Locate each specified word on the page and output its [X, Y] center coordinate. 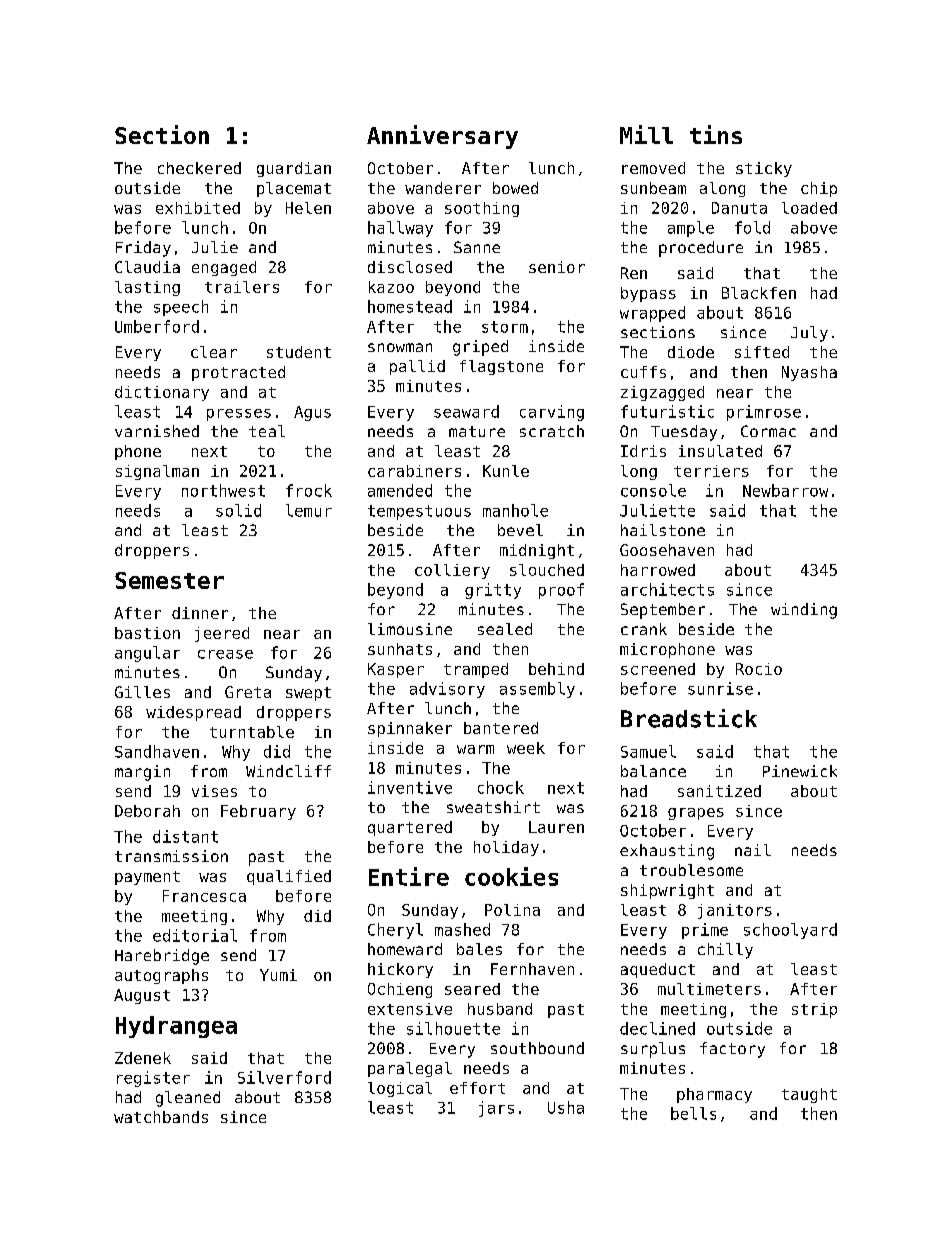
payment [147, 878]
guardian [294, 169]
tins [716, 134]
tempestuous [419, 512]
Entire [409, 876]
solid [238, 510]
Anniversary [442, 137]
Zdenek [143, 1058]
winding [804, 611]
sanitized [719, 791]
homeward [405, 949]
